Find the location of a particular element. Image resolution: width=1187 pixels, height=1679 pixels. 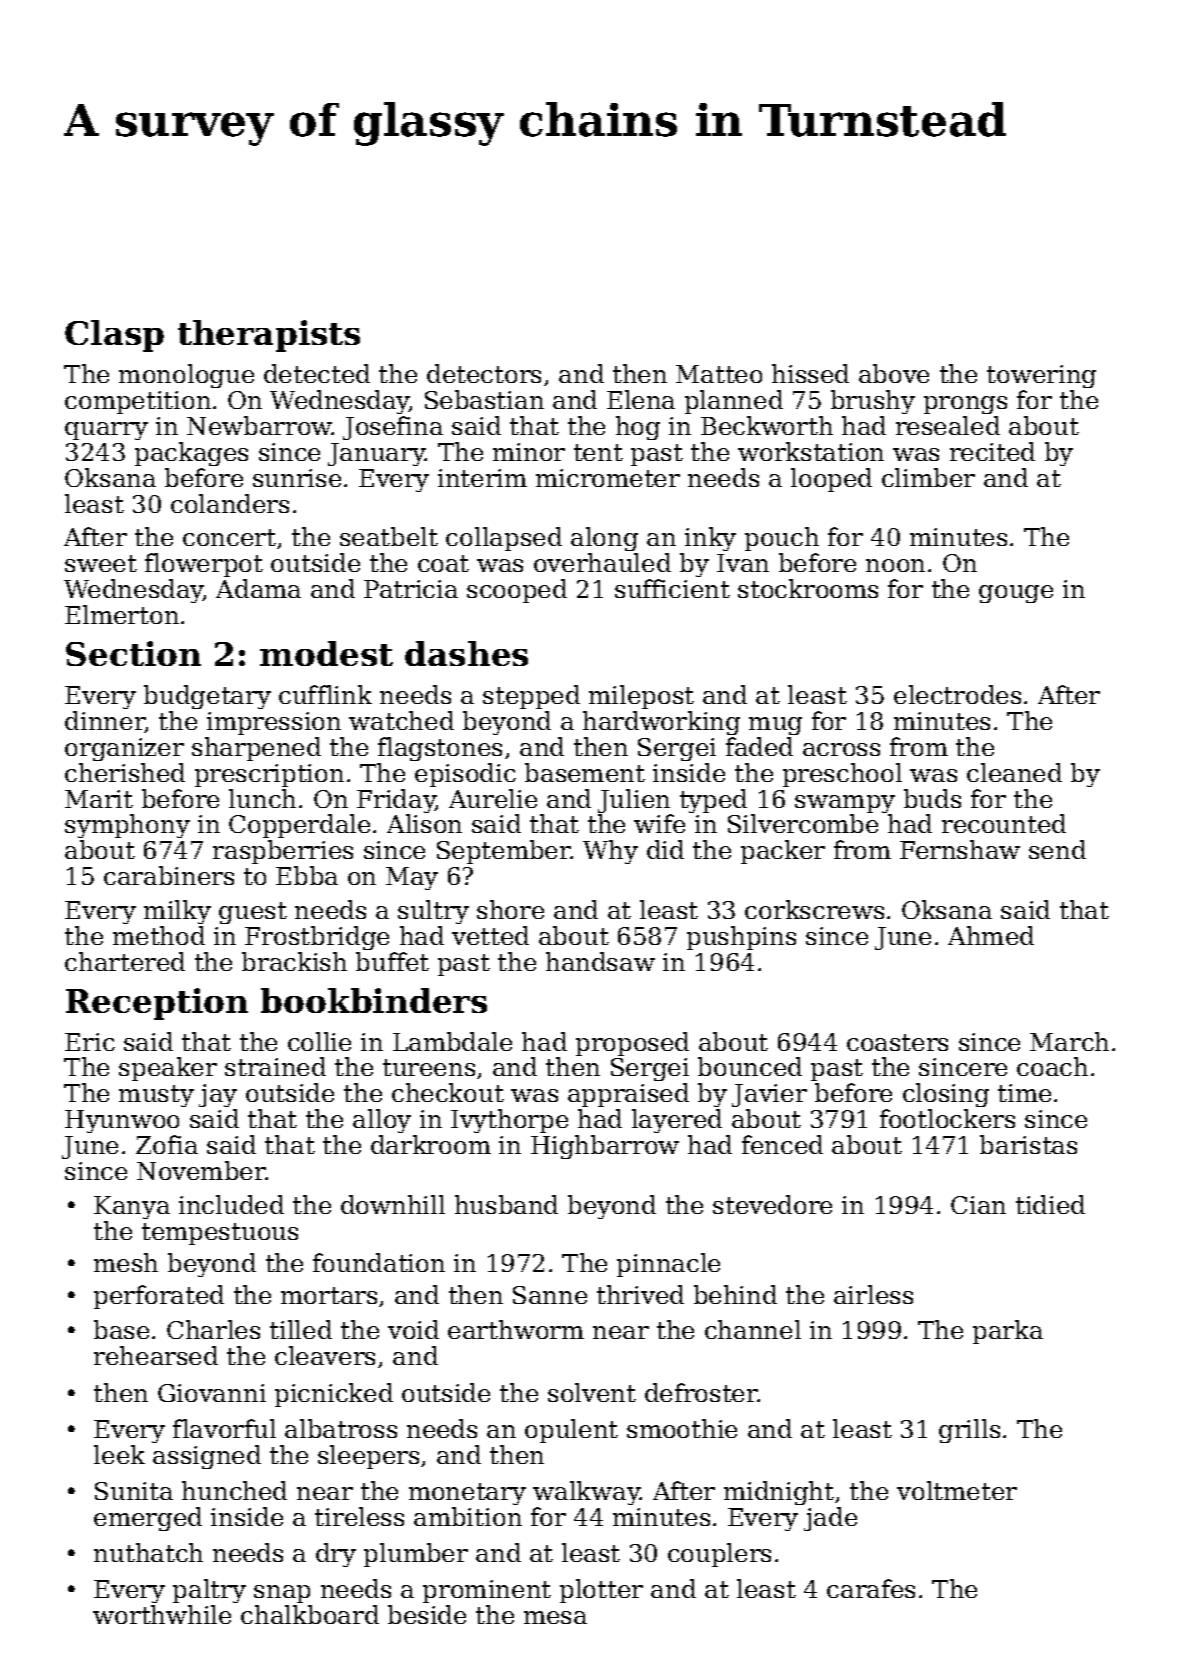

grills is located at coordinates (969, 1431).
